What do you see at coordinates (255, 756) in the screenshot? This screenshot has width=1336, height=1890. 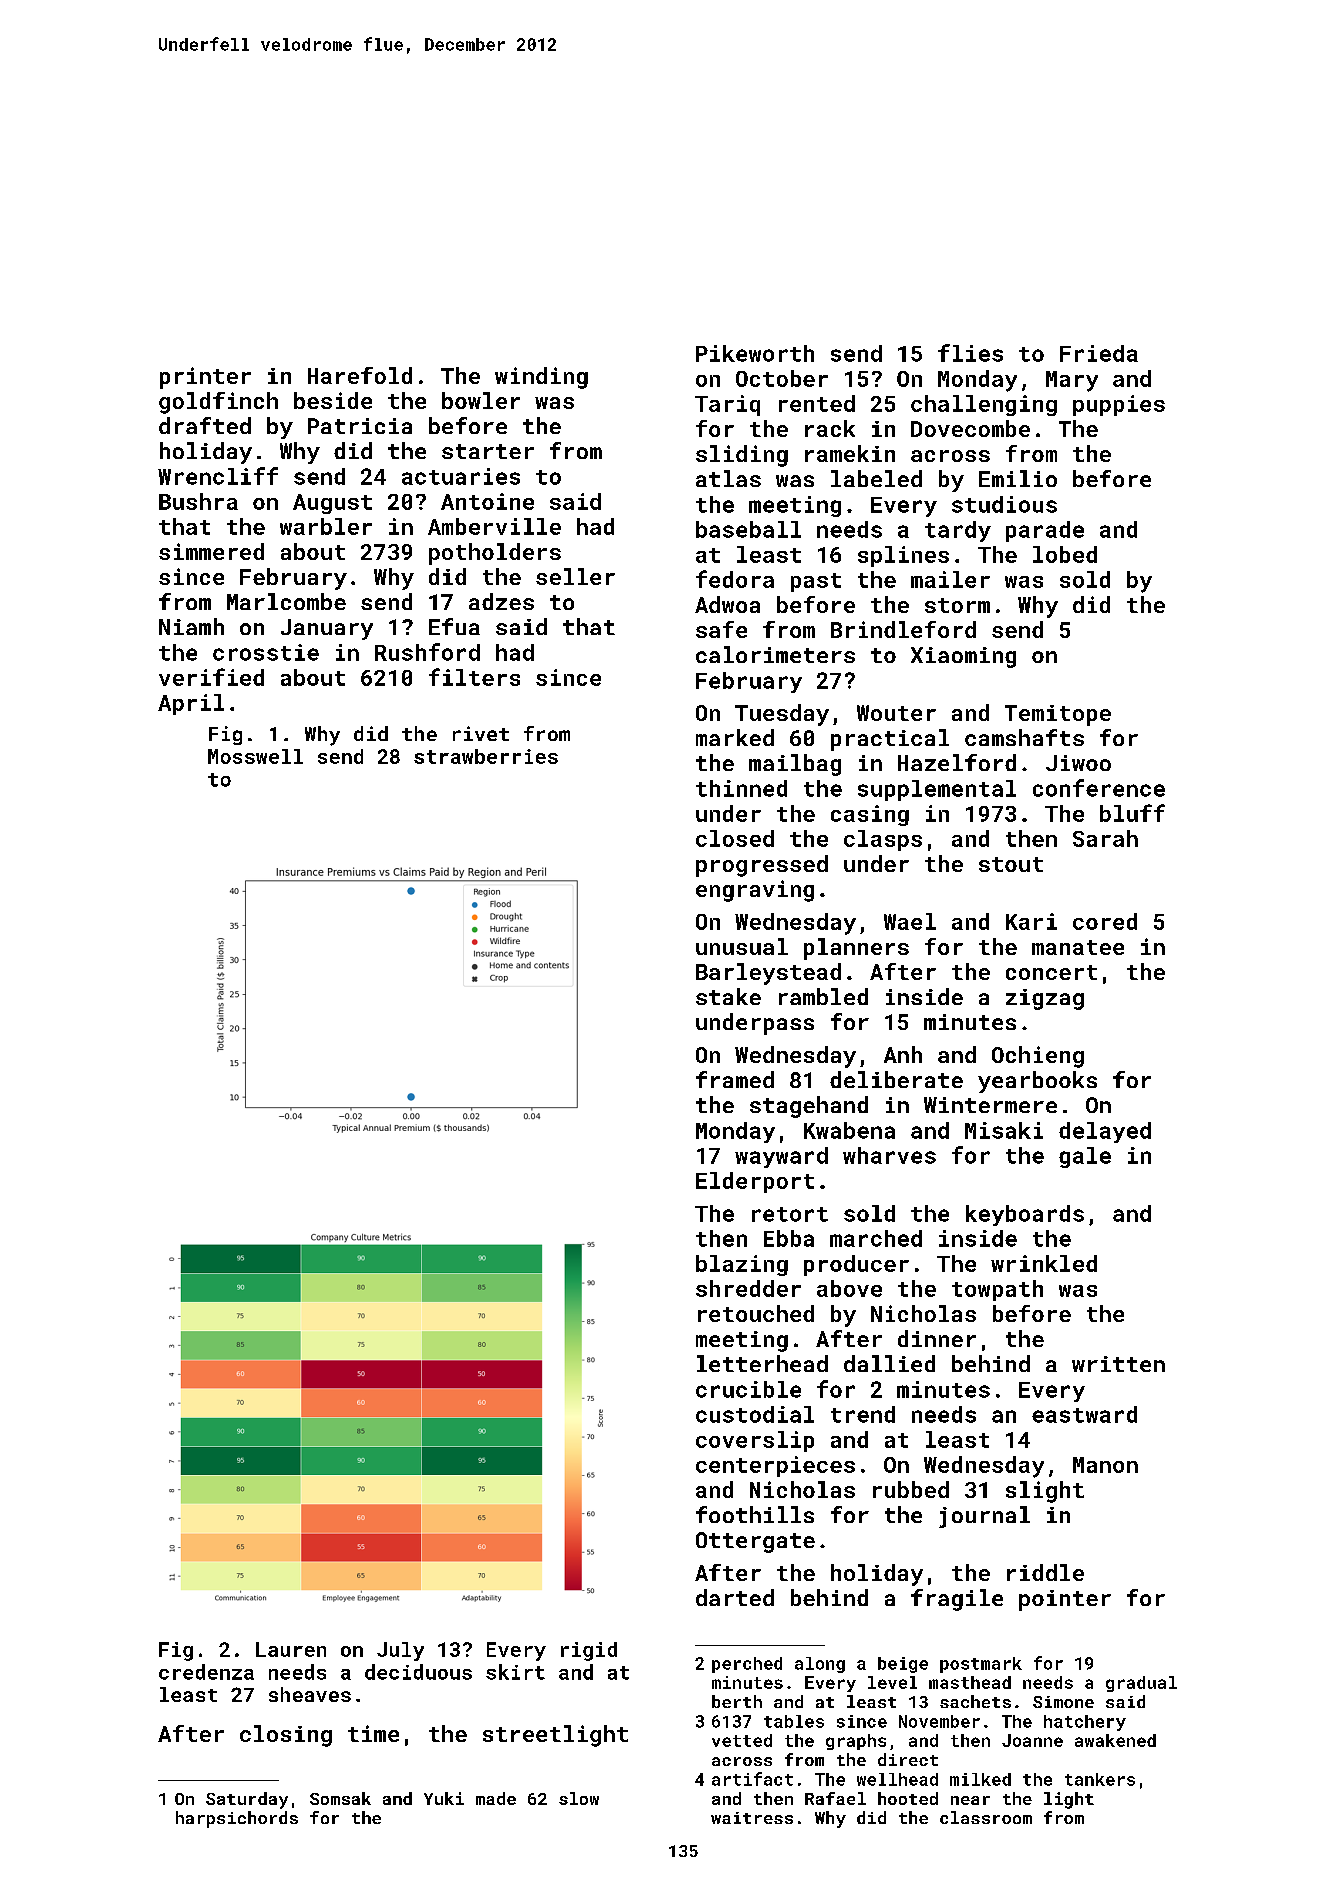 I see `Mosswell` at bounding box center [255, 756].
